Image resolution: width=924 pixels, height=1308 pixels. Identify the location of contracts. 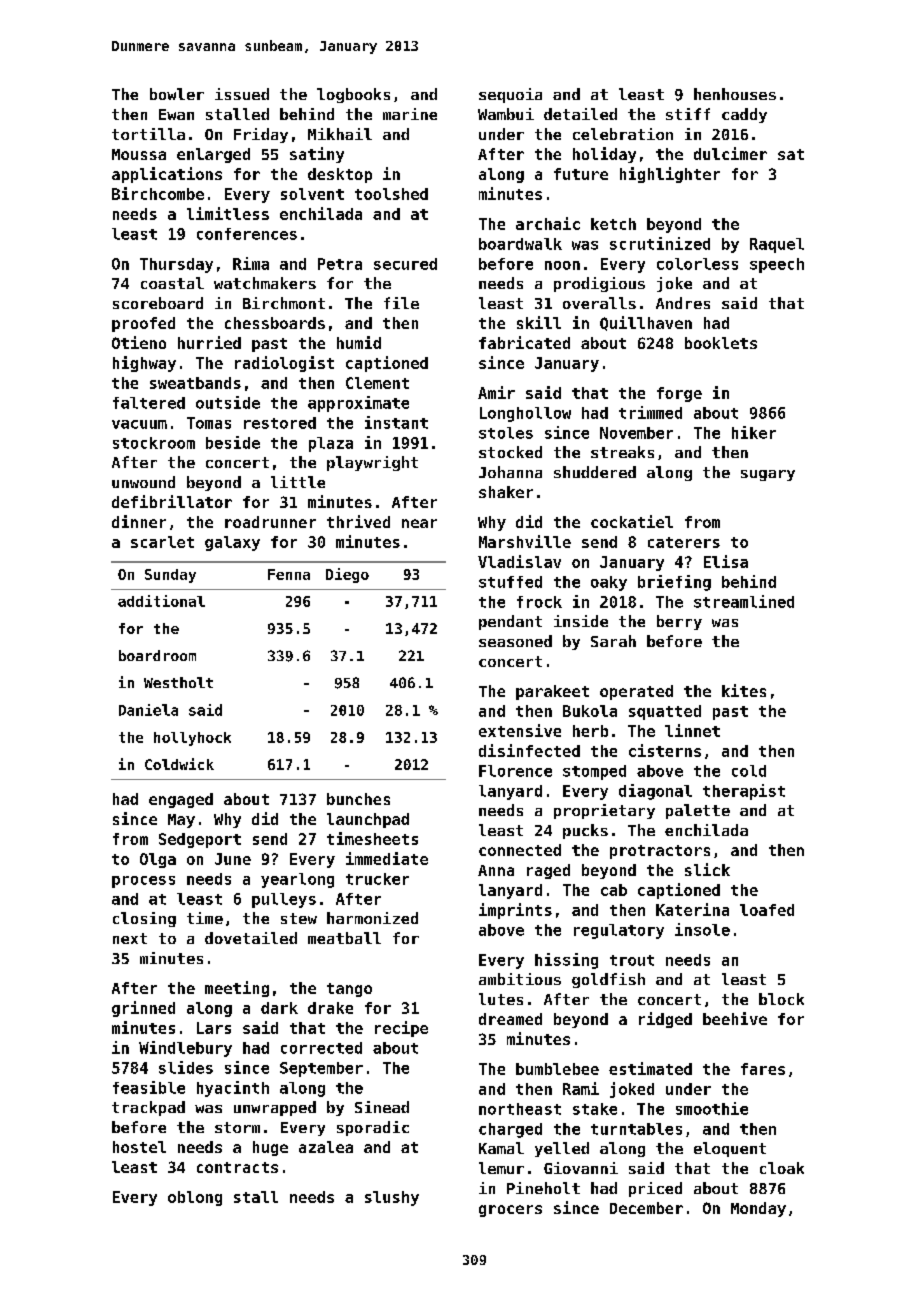
(237, 1167).
